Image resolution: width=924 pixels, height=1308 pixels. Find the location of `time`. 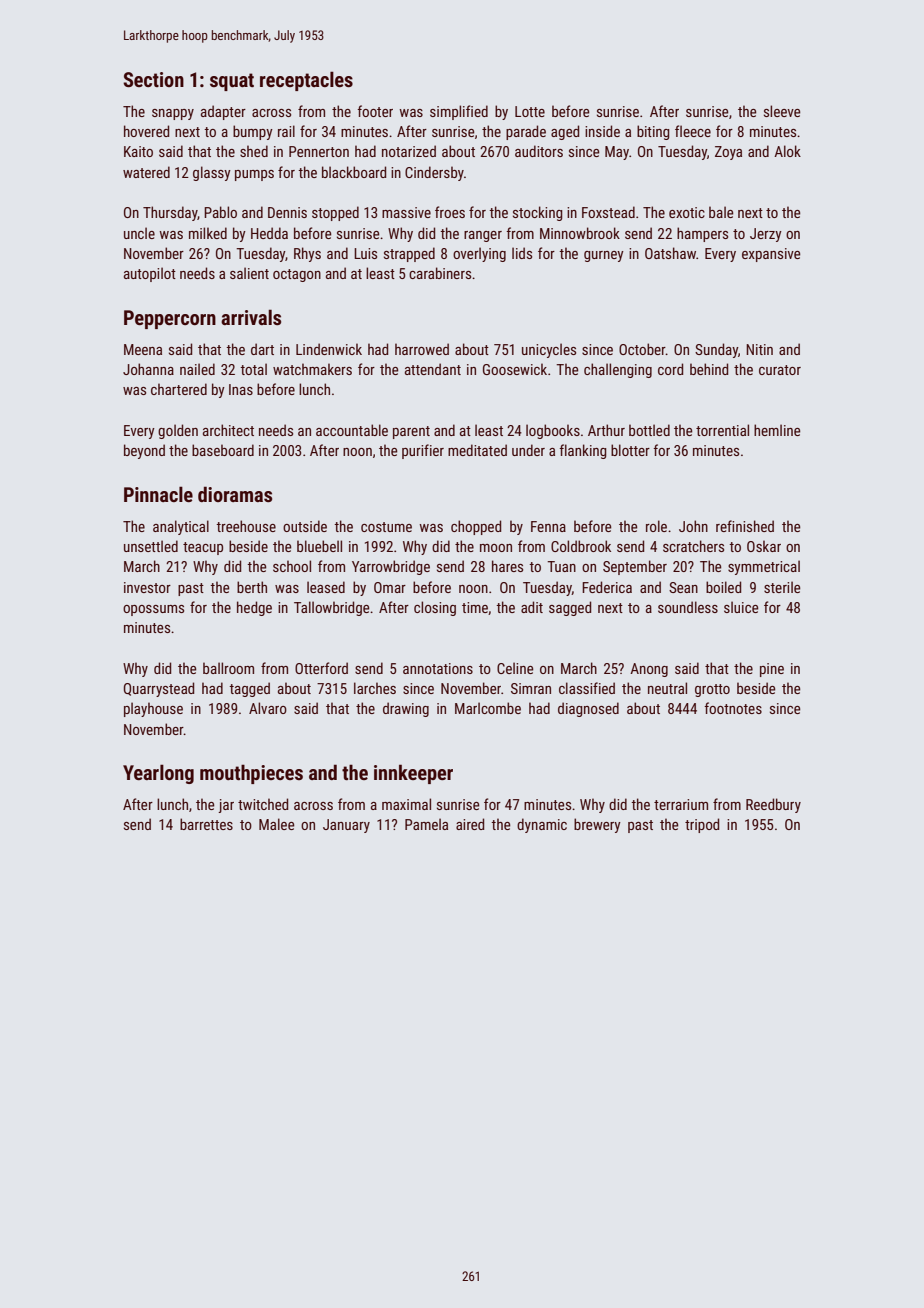

time is located at coordinates (475, 607).
